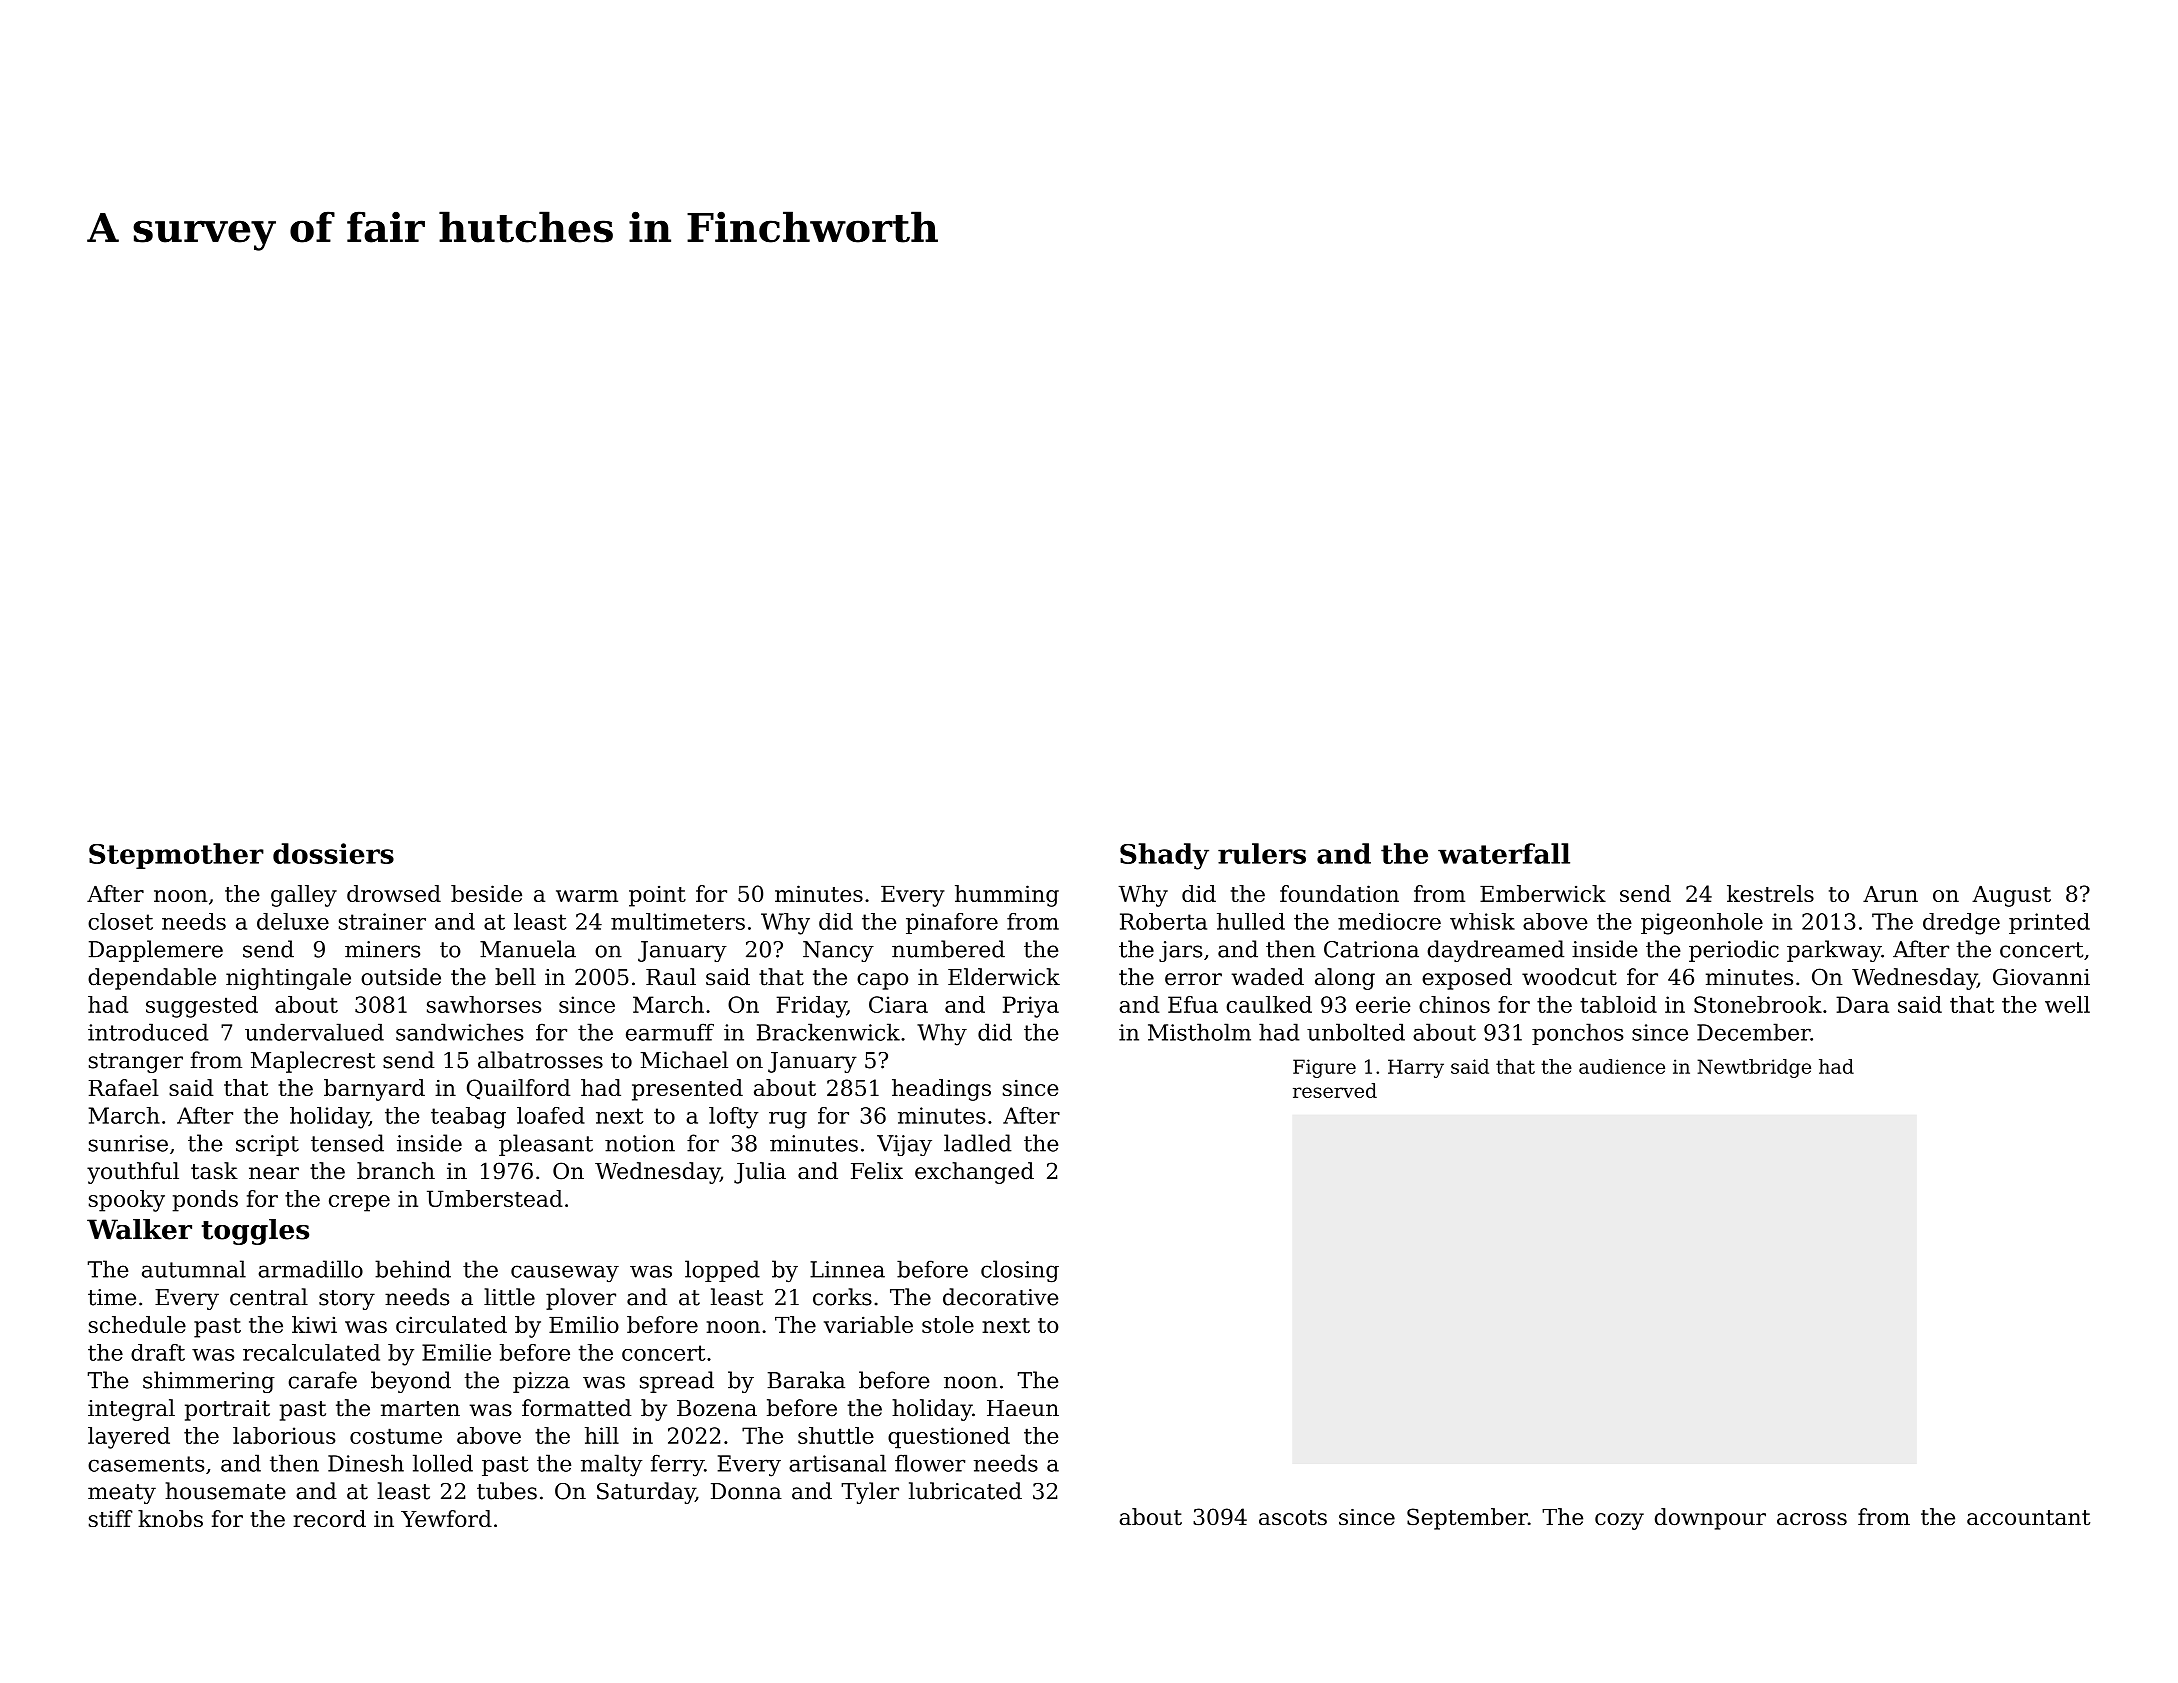 The height and width of the screenshot is (1683, 2178). I want to click on waterfall, so click(1504, 853).
